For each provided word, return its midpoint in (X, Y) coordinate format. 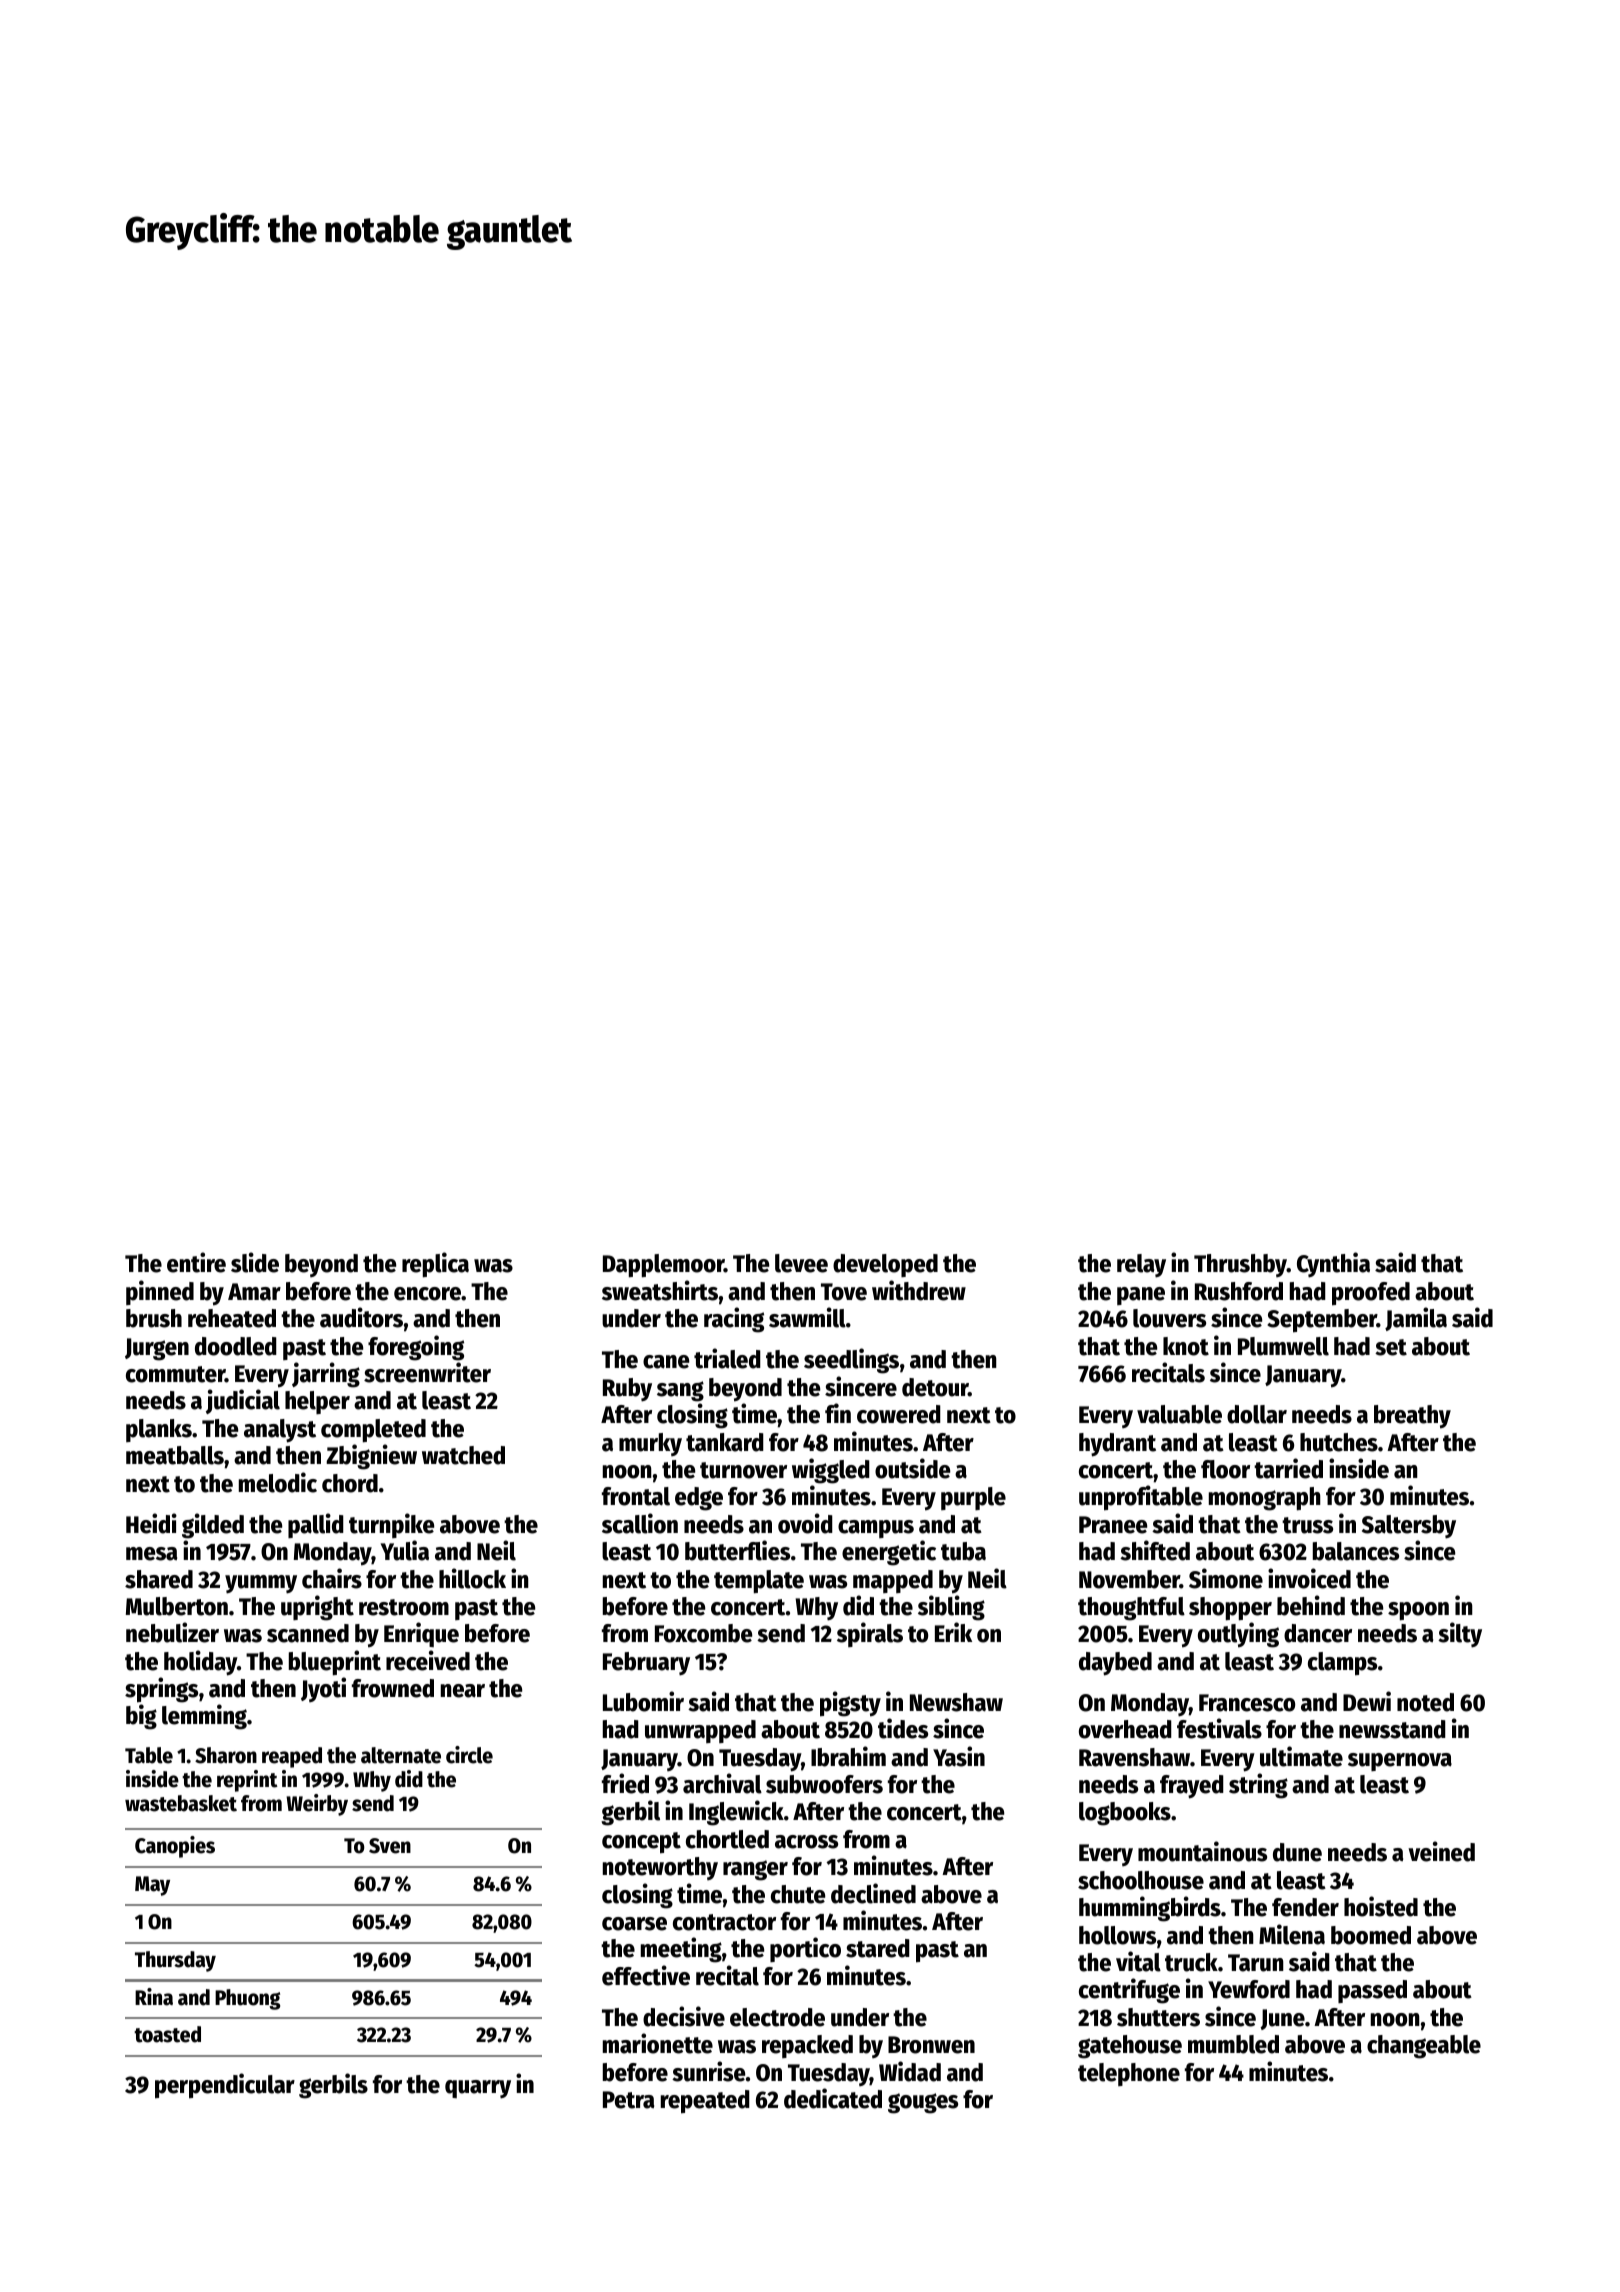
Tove (844, 1292)
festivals (1219, 1728)
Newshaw (956, 1702)
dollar (1257, 1414)
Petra (628, 2100)
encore (427, 1294)
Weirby (317, 1805)
